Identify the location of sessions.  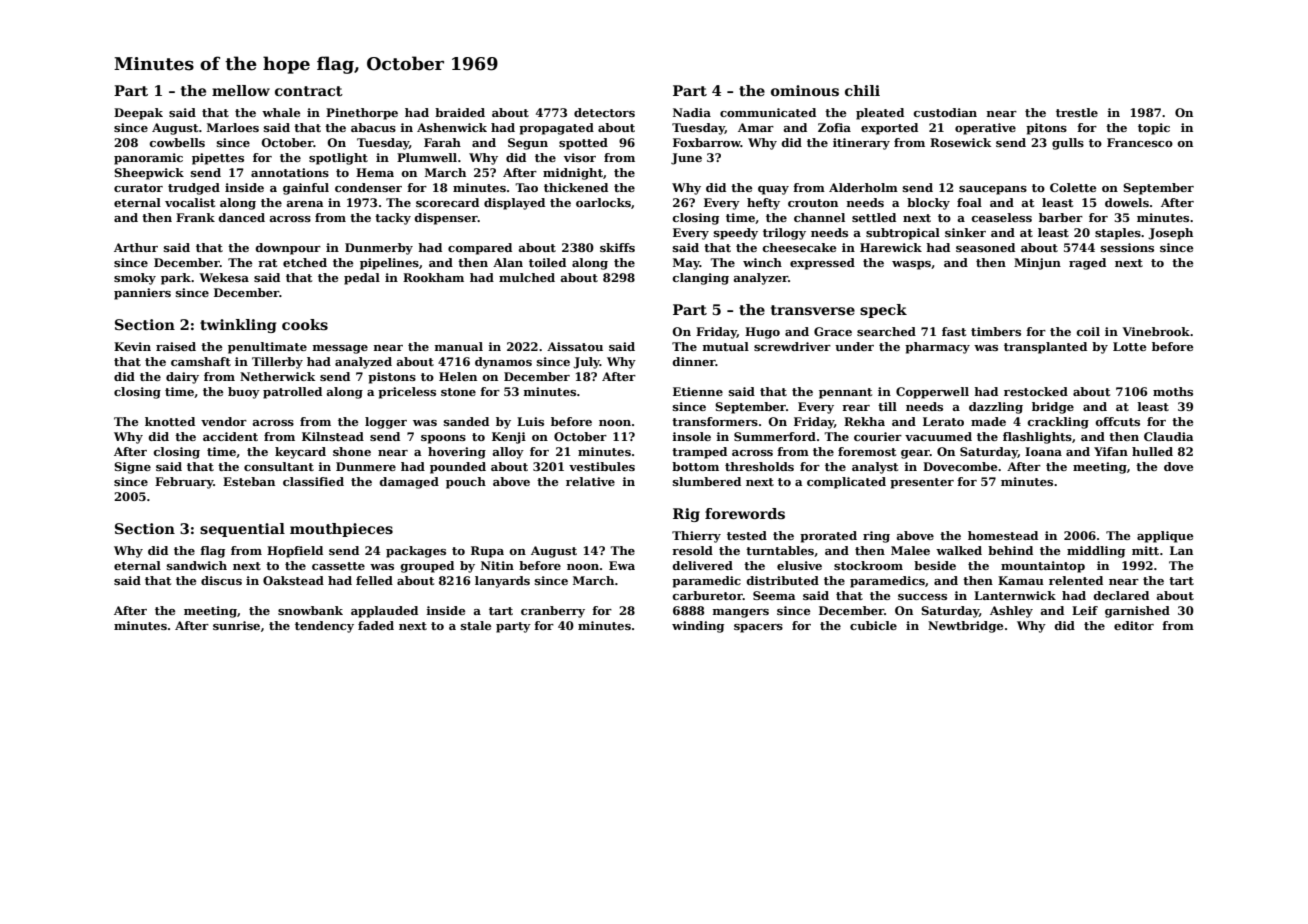
(1127, 247).
